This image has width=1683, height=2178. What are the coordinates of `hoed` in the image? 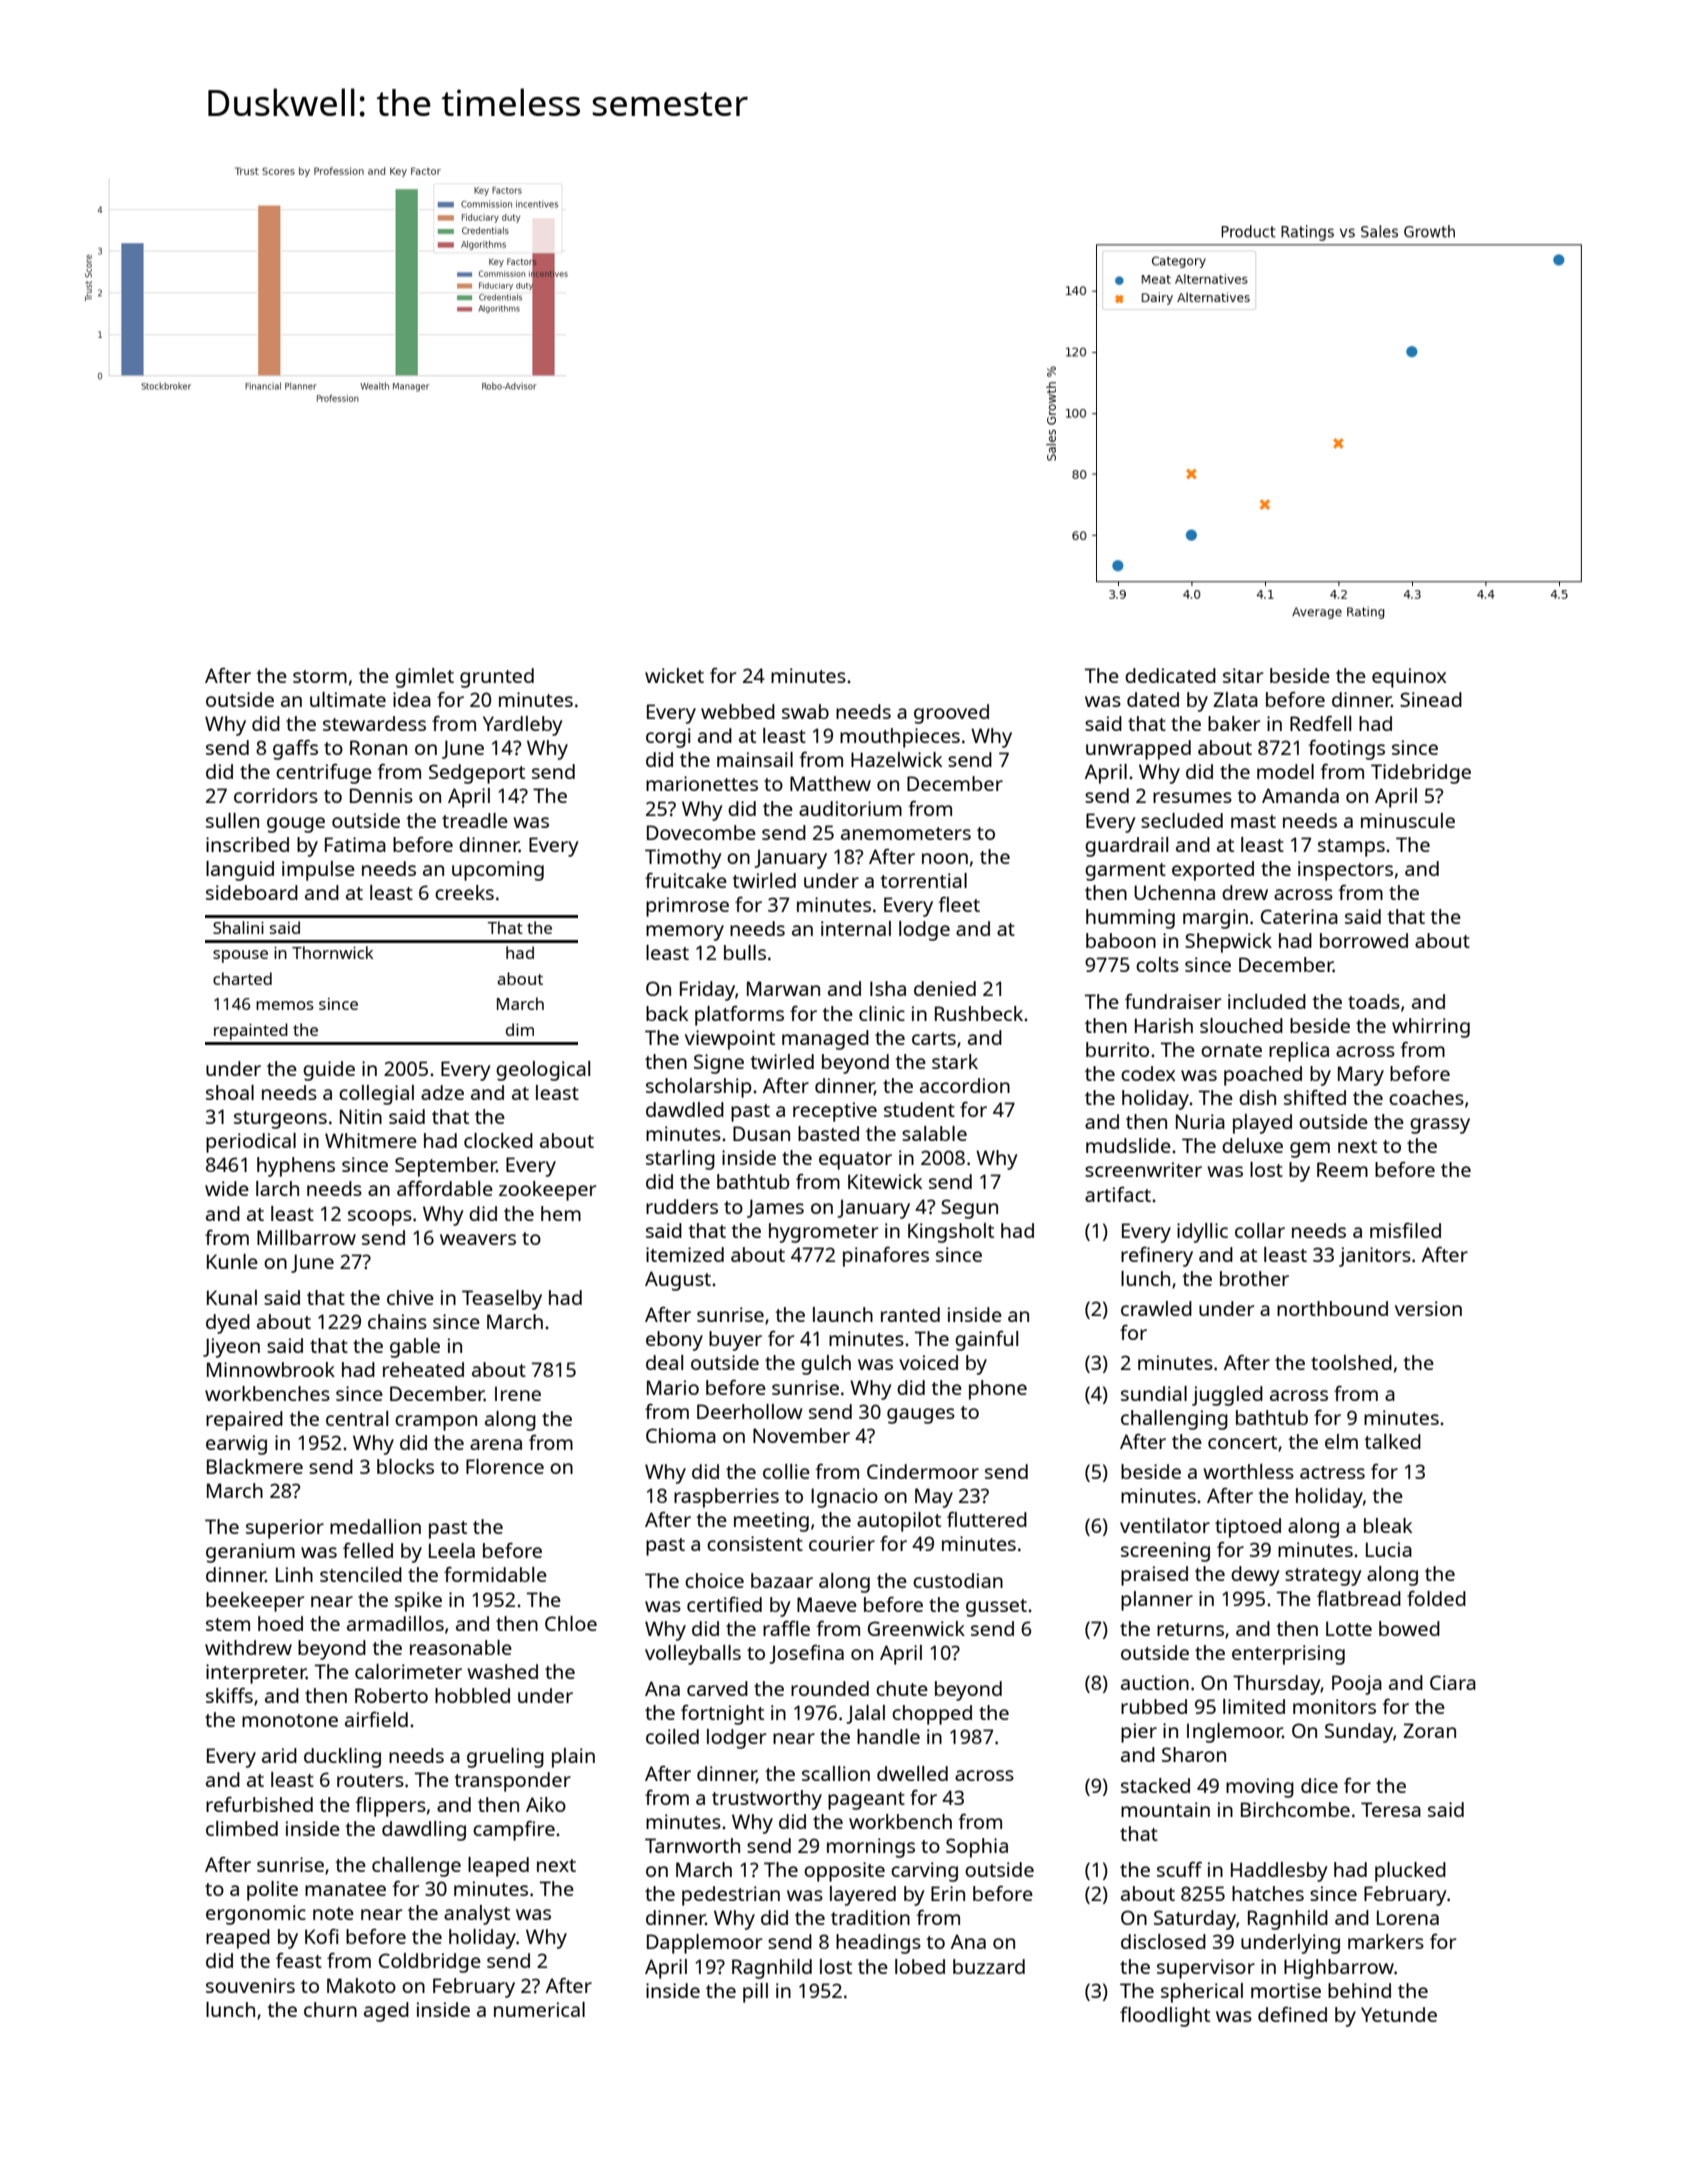 It's located at (280, 1623).
